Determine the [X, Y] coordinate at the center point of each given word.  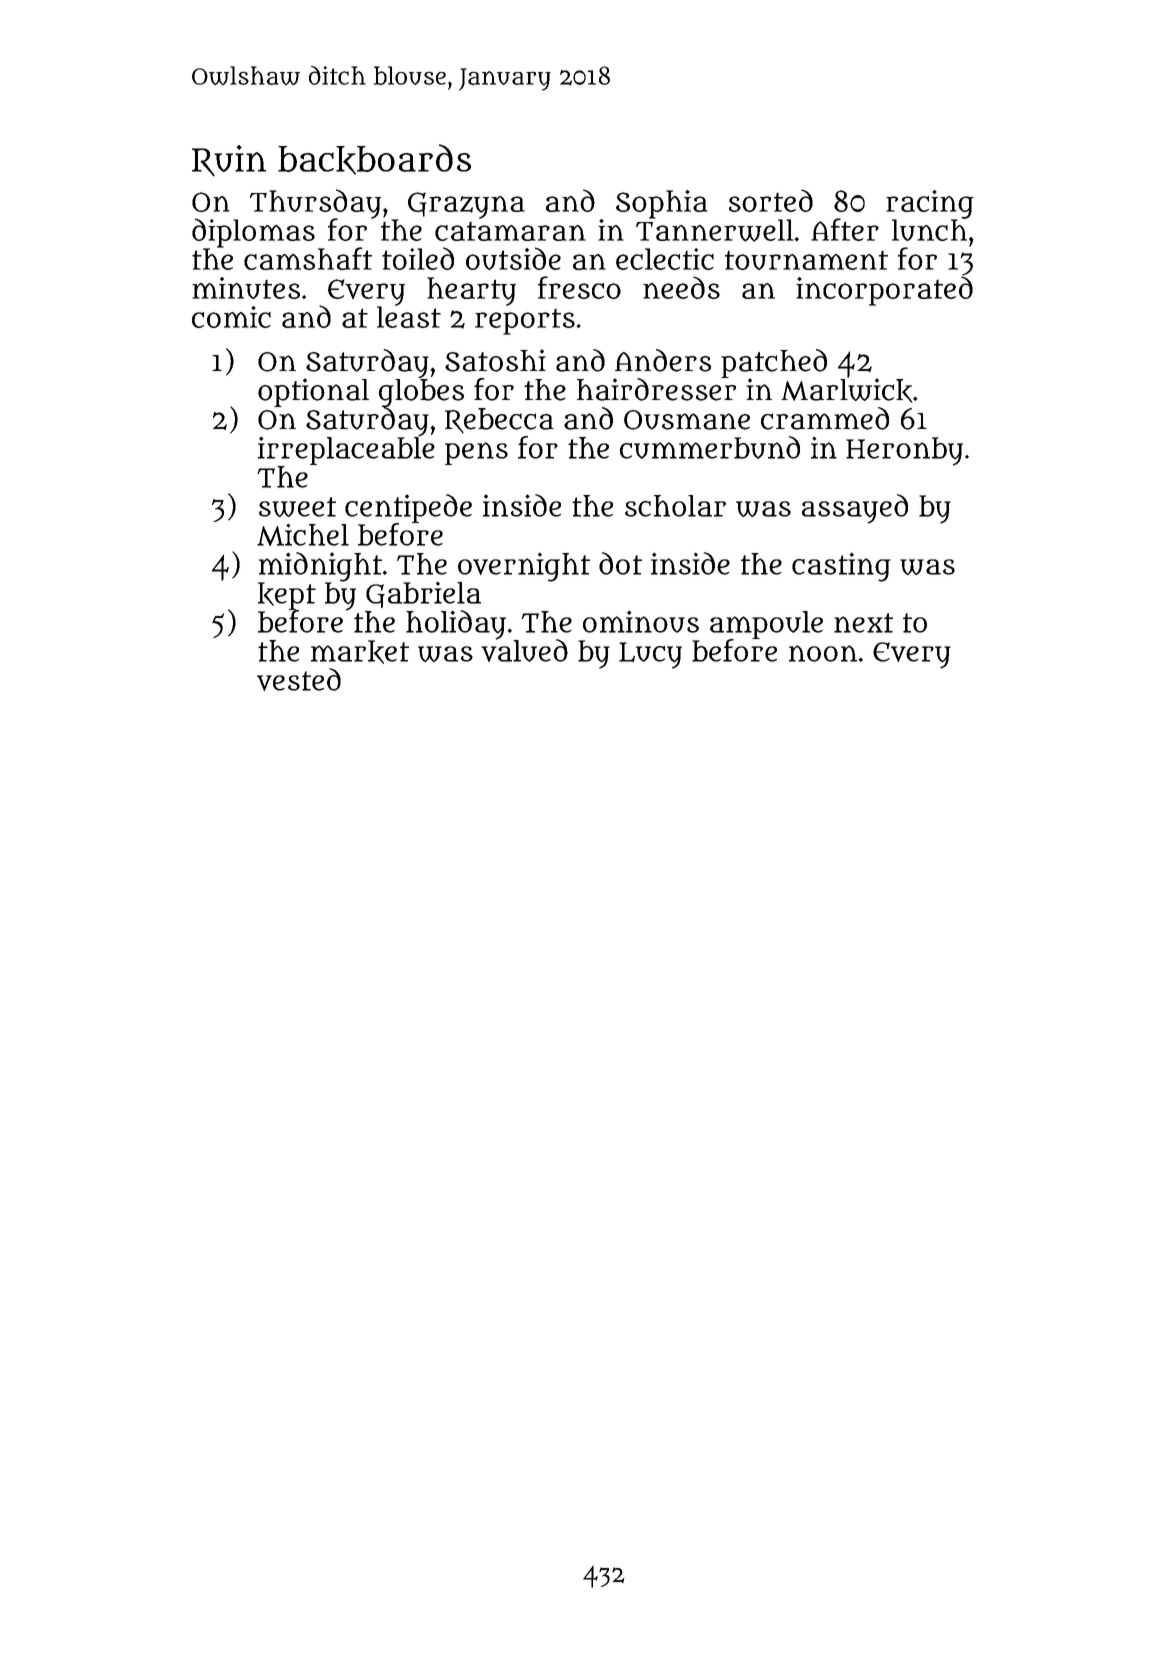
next [863, 623]
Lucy [650, 655]
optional [313, 392]
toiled [418, 258]
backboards [374, 159]
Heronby [904, 451]
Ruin [229, 161]
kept [287, 596]
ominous [641, 621]
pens [476, 453]
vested [299, 679]
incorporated [884, 291]
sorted [771, 200]
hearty [471, 291]
